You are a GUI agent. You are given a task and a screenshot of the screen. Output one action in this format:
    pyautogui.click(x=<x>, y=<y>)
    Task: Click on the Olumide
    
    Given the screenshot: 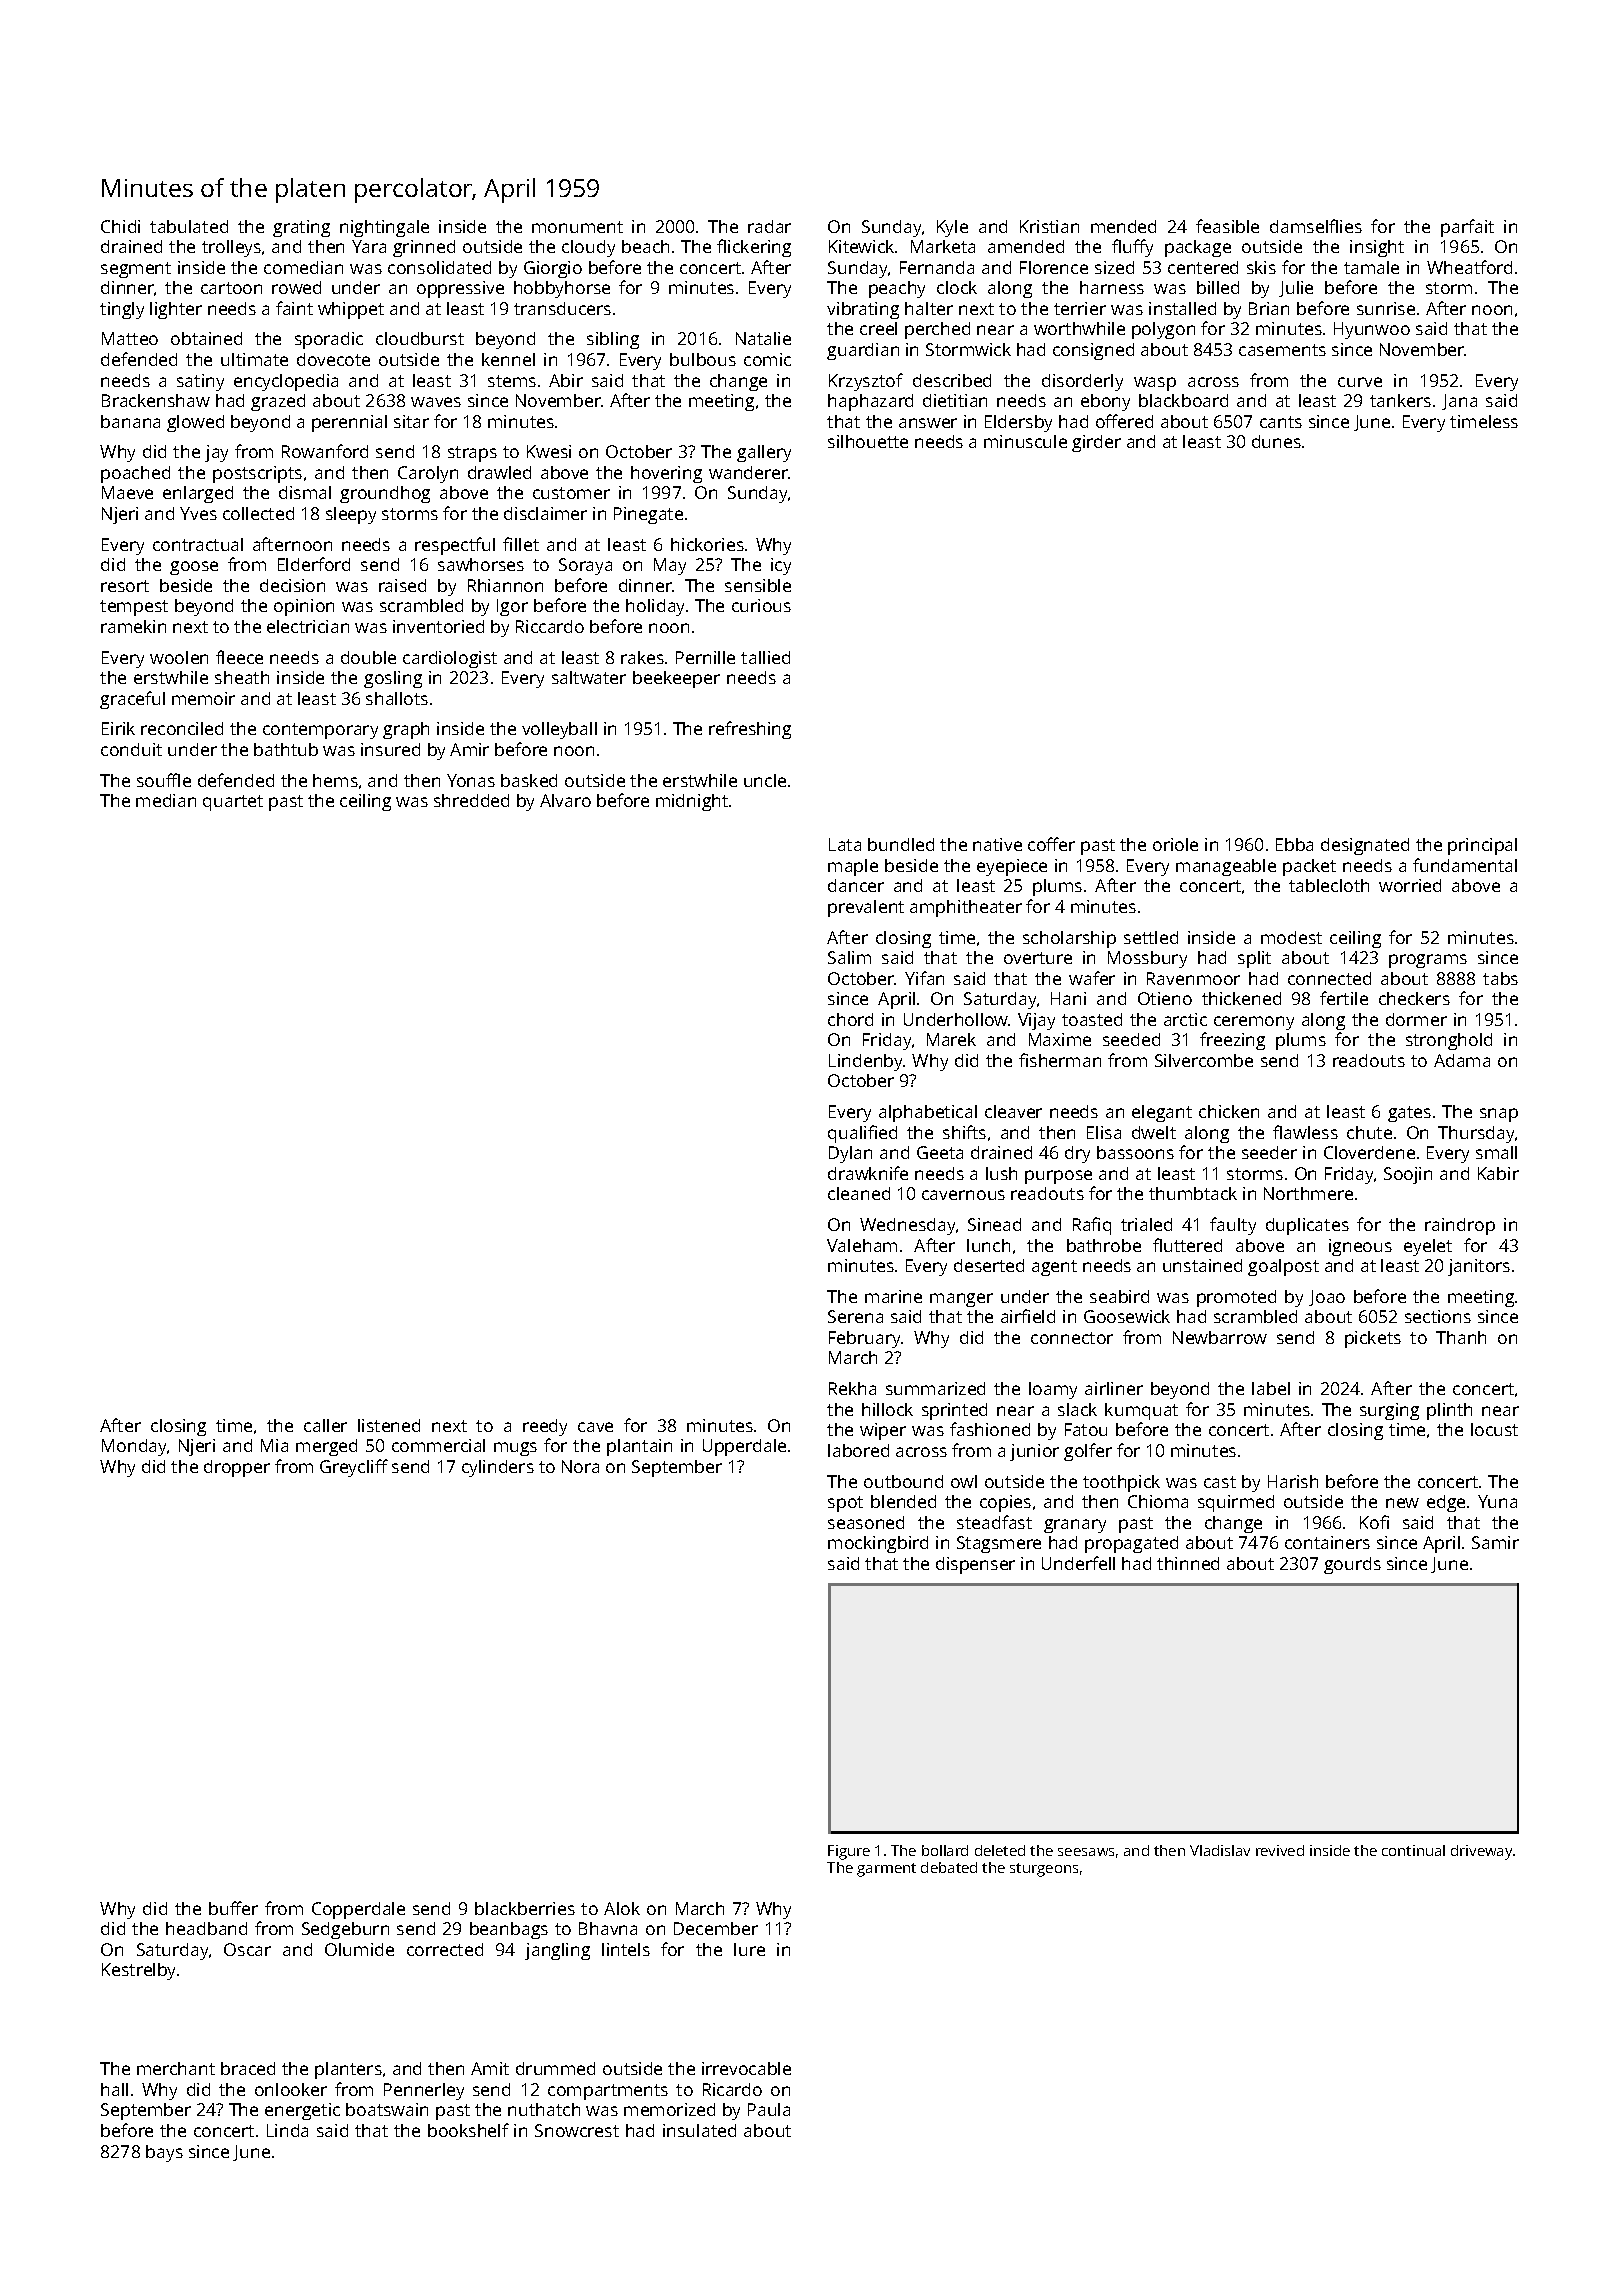 What is the action you would take?
    pyautogui.click(x=359, y=1949)
